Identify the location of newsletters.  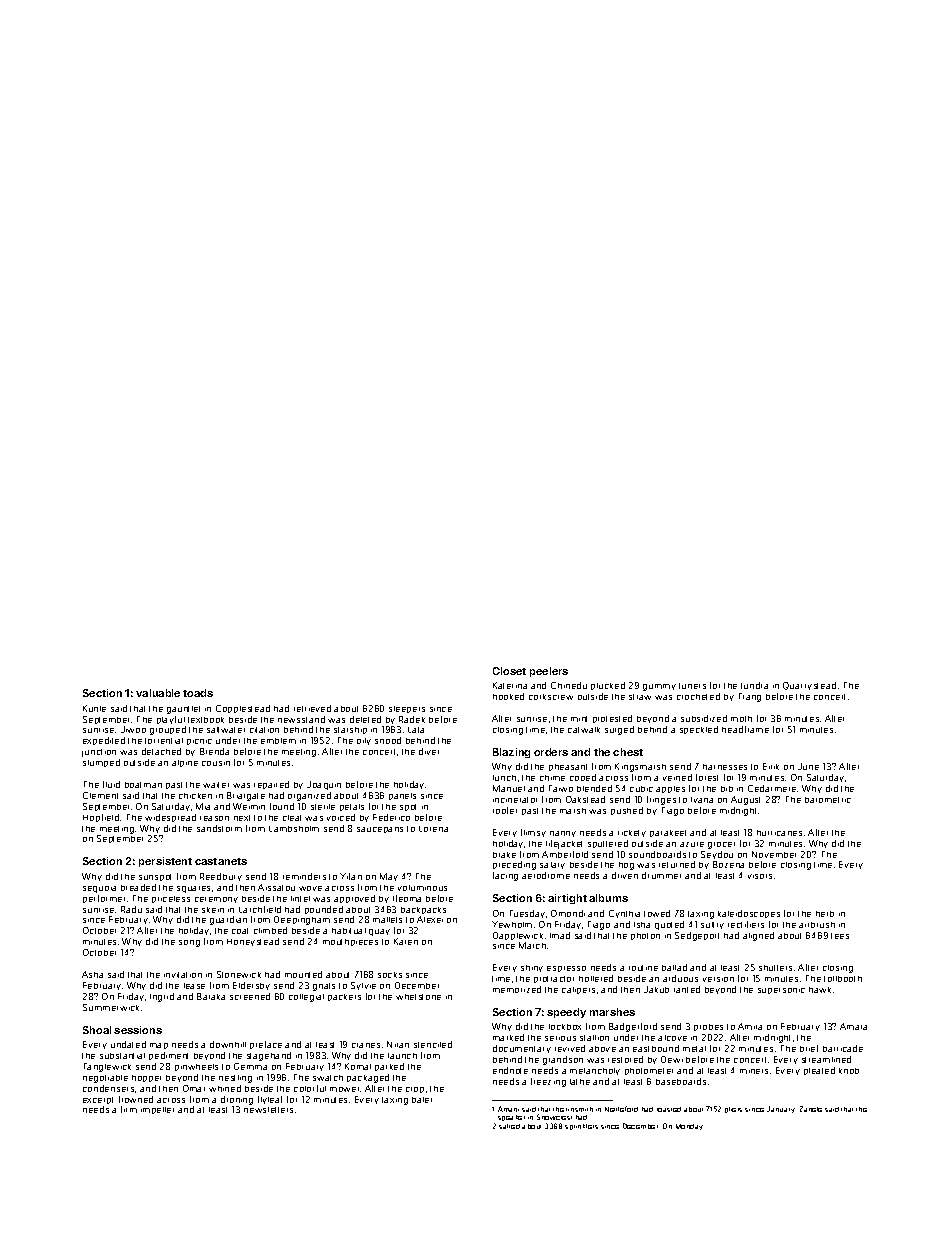
(268, 1110).
